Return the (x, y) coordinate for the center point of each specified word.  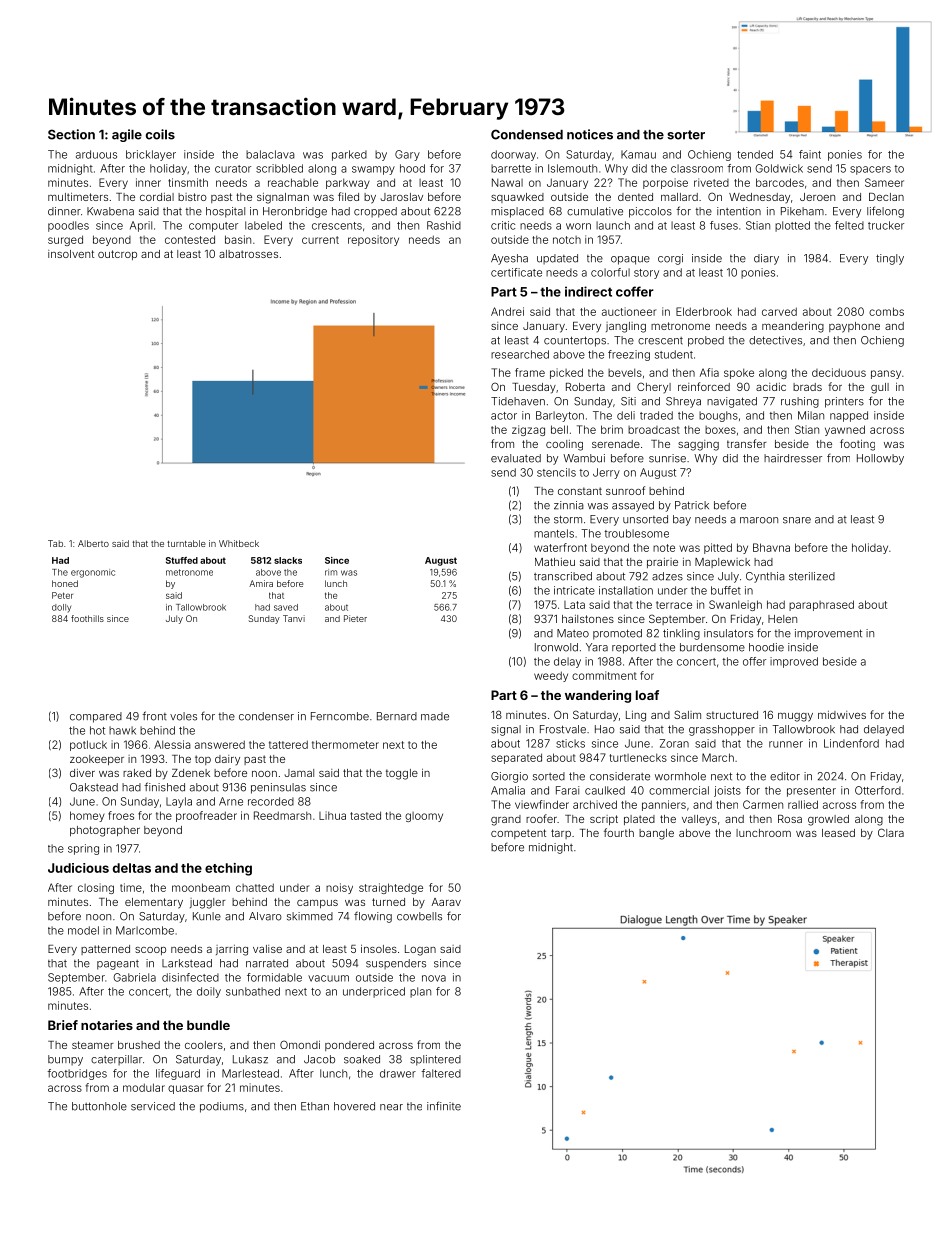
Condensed (527, 134)
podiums (222, 1107)
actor (504, 416)
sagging (698, 445)
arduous (96, 154)
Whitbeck (239, 543)
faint (810, 154)
